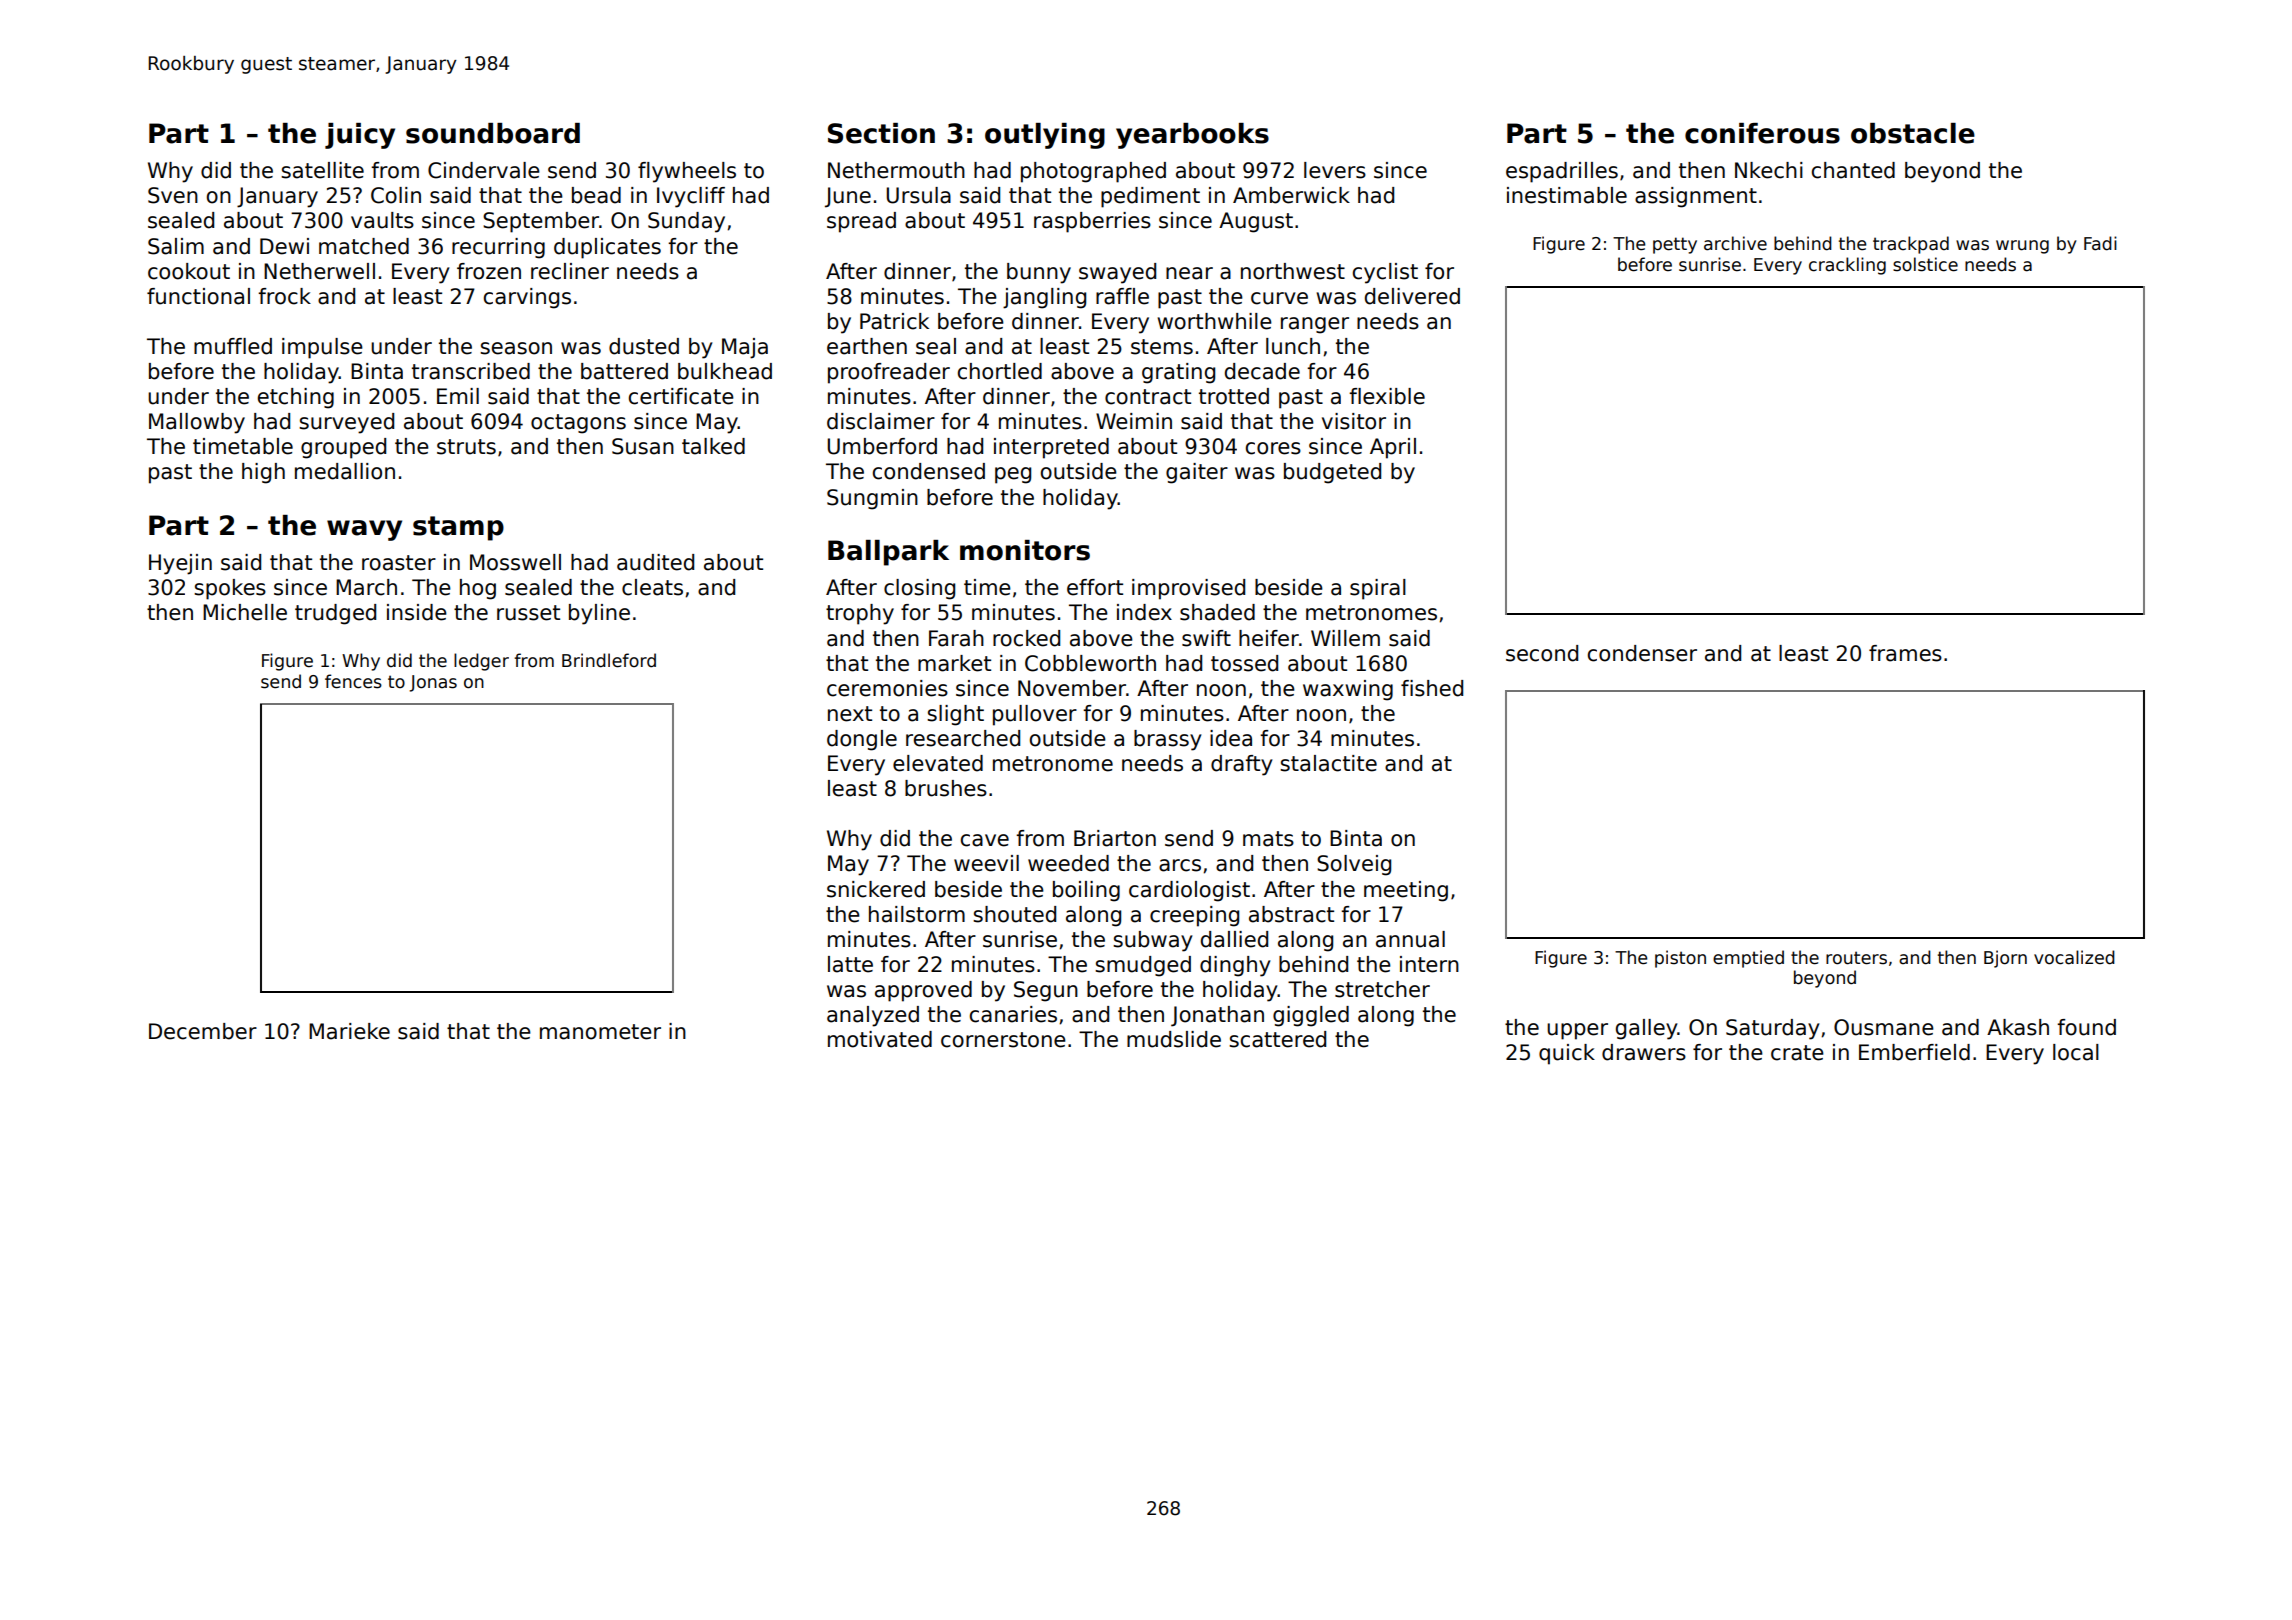 The width and height of the screenshot is (2292, 1620). I want to click on December, so click(203, 1031).
